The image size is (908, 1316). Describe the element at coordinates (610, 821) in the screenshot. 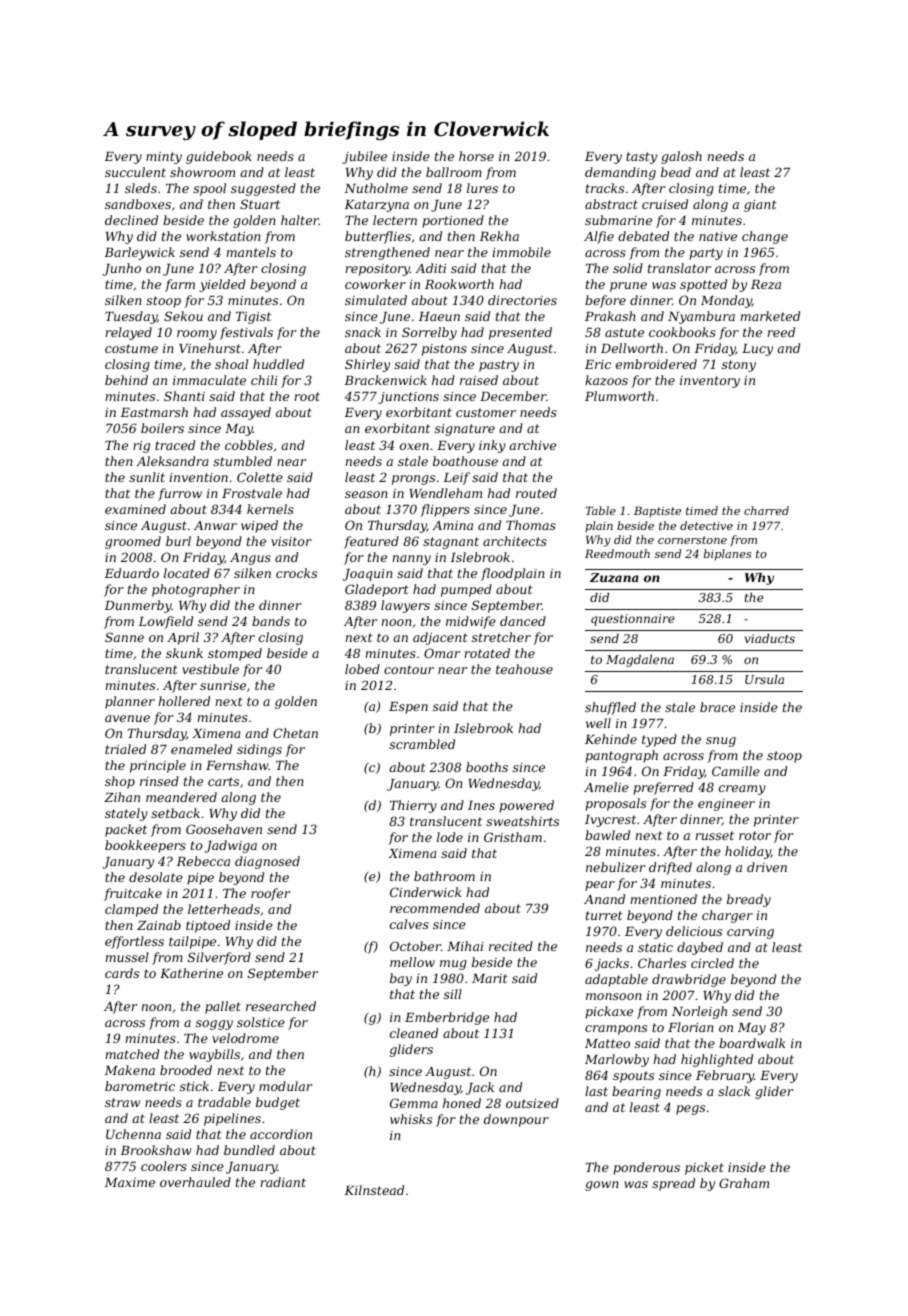

I see `Ivycrest` at that location.
